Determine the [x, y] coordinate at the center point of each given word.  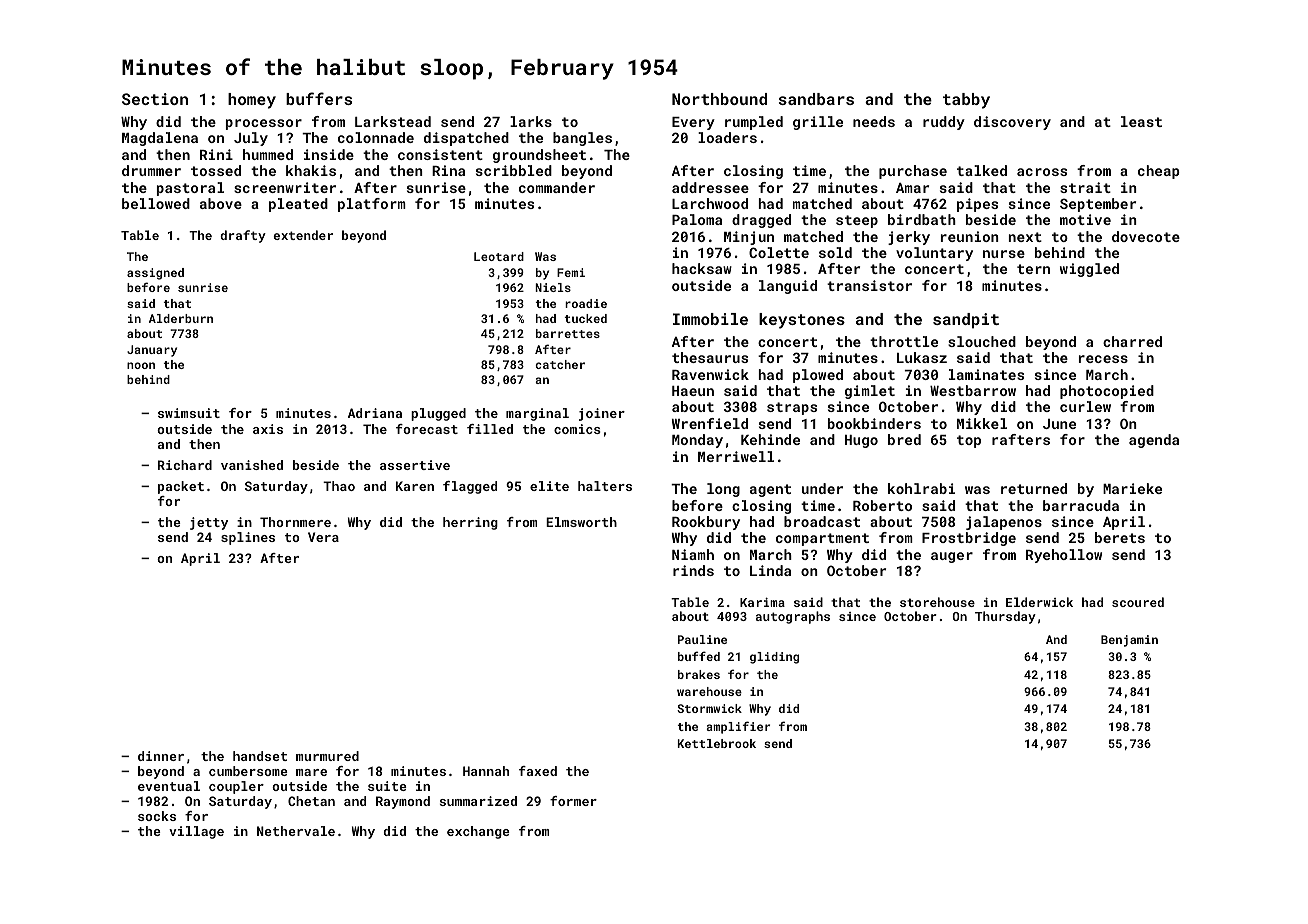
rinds [693, 570]
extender [303, 235]
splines [248, 538]
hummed [268, 154]
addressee [710, 187]
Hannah [486, 771]
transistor [869, 285]
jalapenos [1004, 523]
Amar [912, 188]
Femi [571, 272]
